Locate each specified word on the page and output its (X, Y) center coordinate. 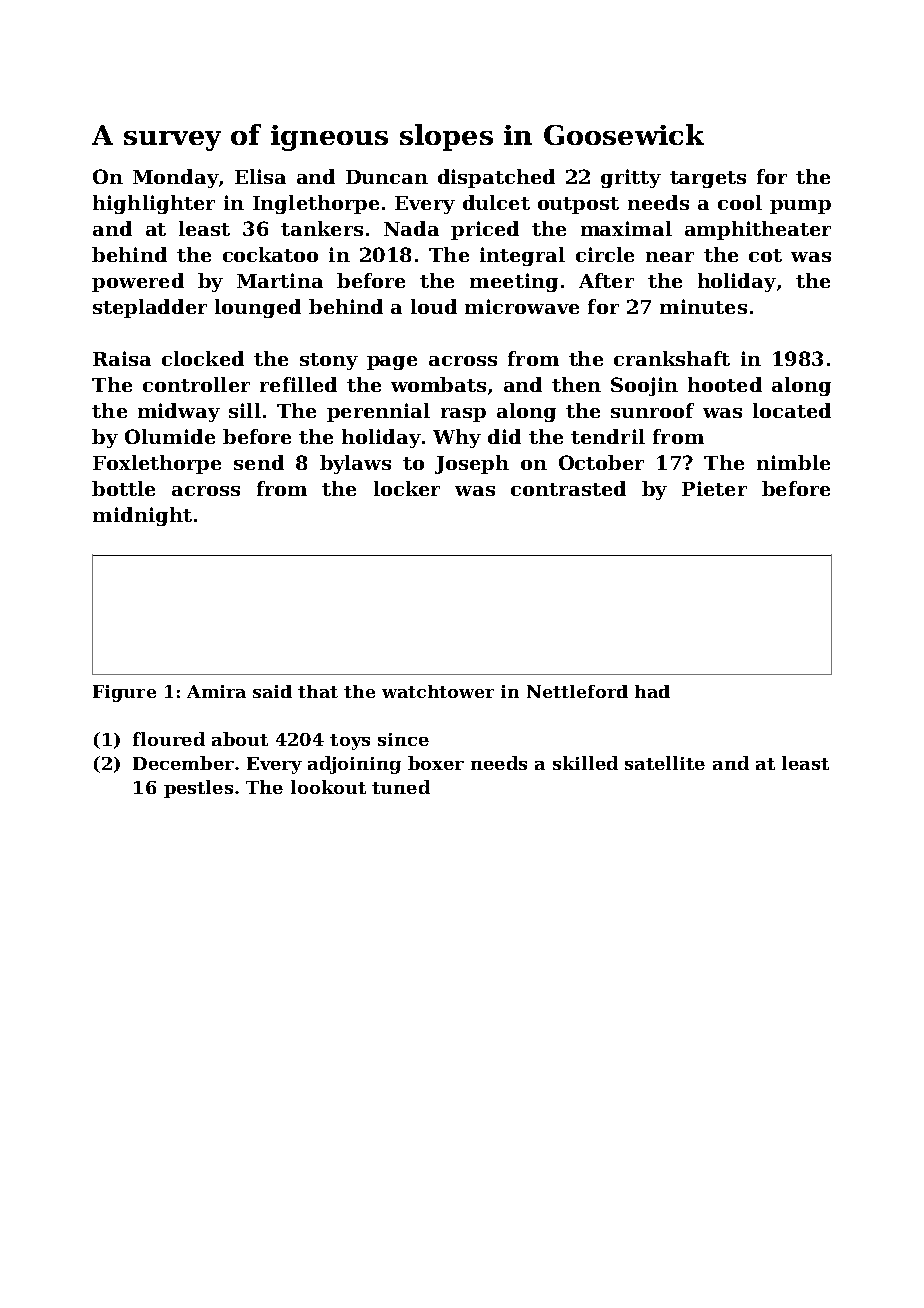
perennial (378, 412)
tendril (608, 436)
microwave (522, 306)
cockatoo (270, 254)
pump (800, 207)
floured (169, 739)
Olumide (170, 436)
